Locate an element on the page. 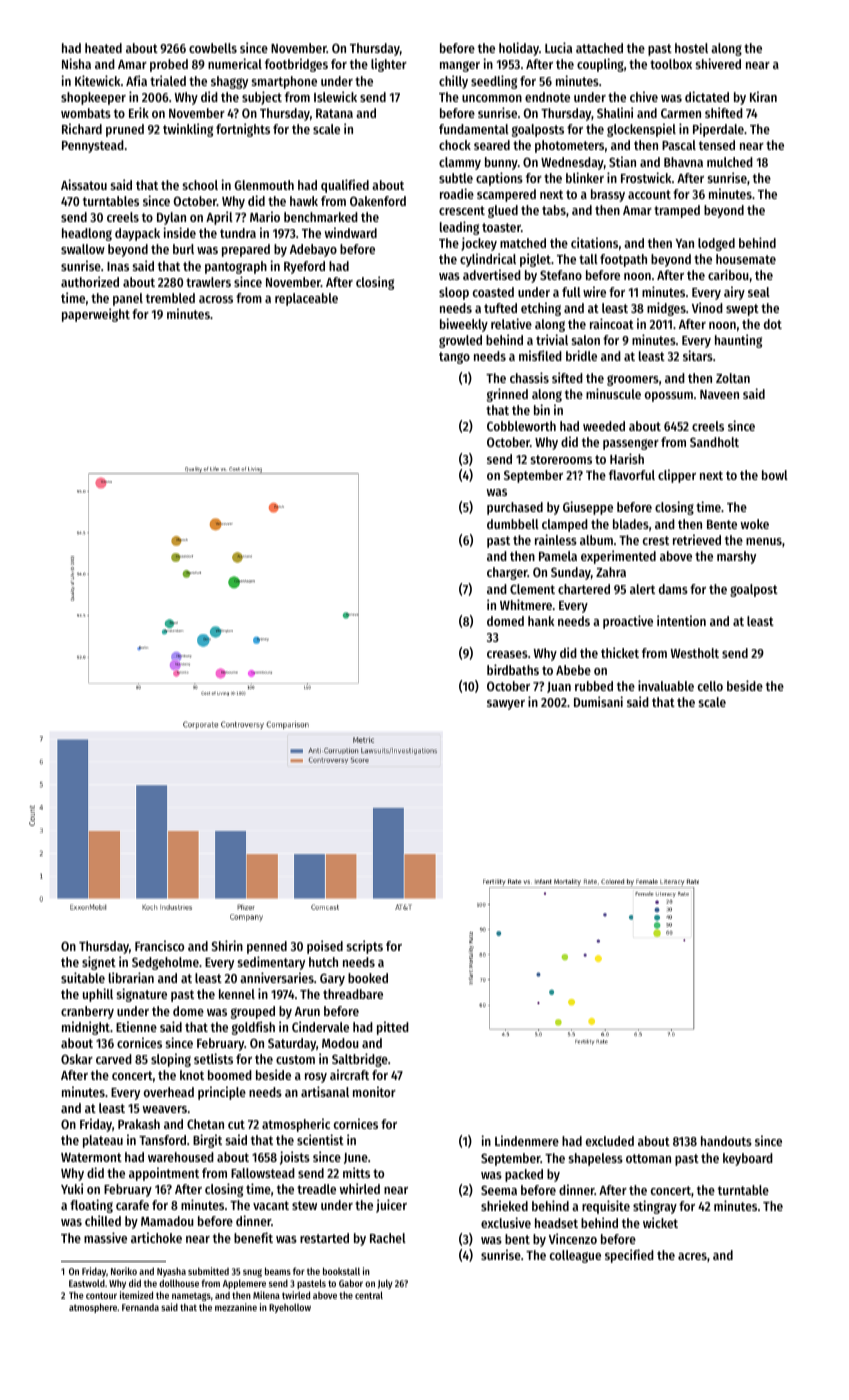 This image has height=1400, width=849. Cobbleworth is located at coordinates (521, 426).
